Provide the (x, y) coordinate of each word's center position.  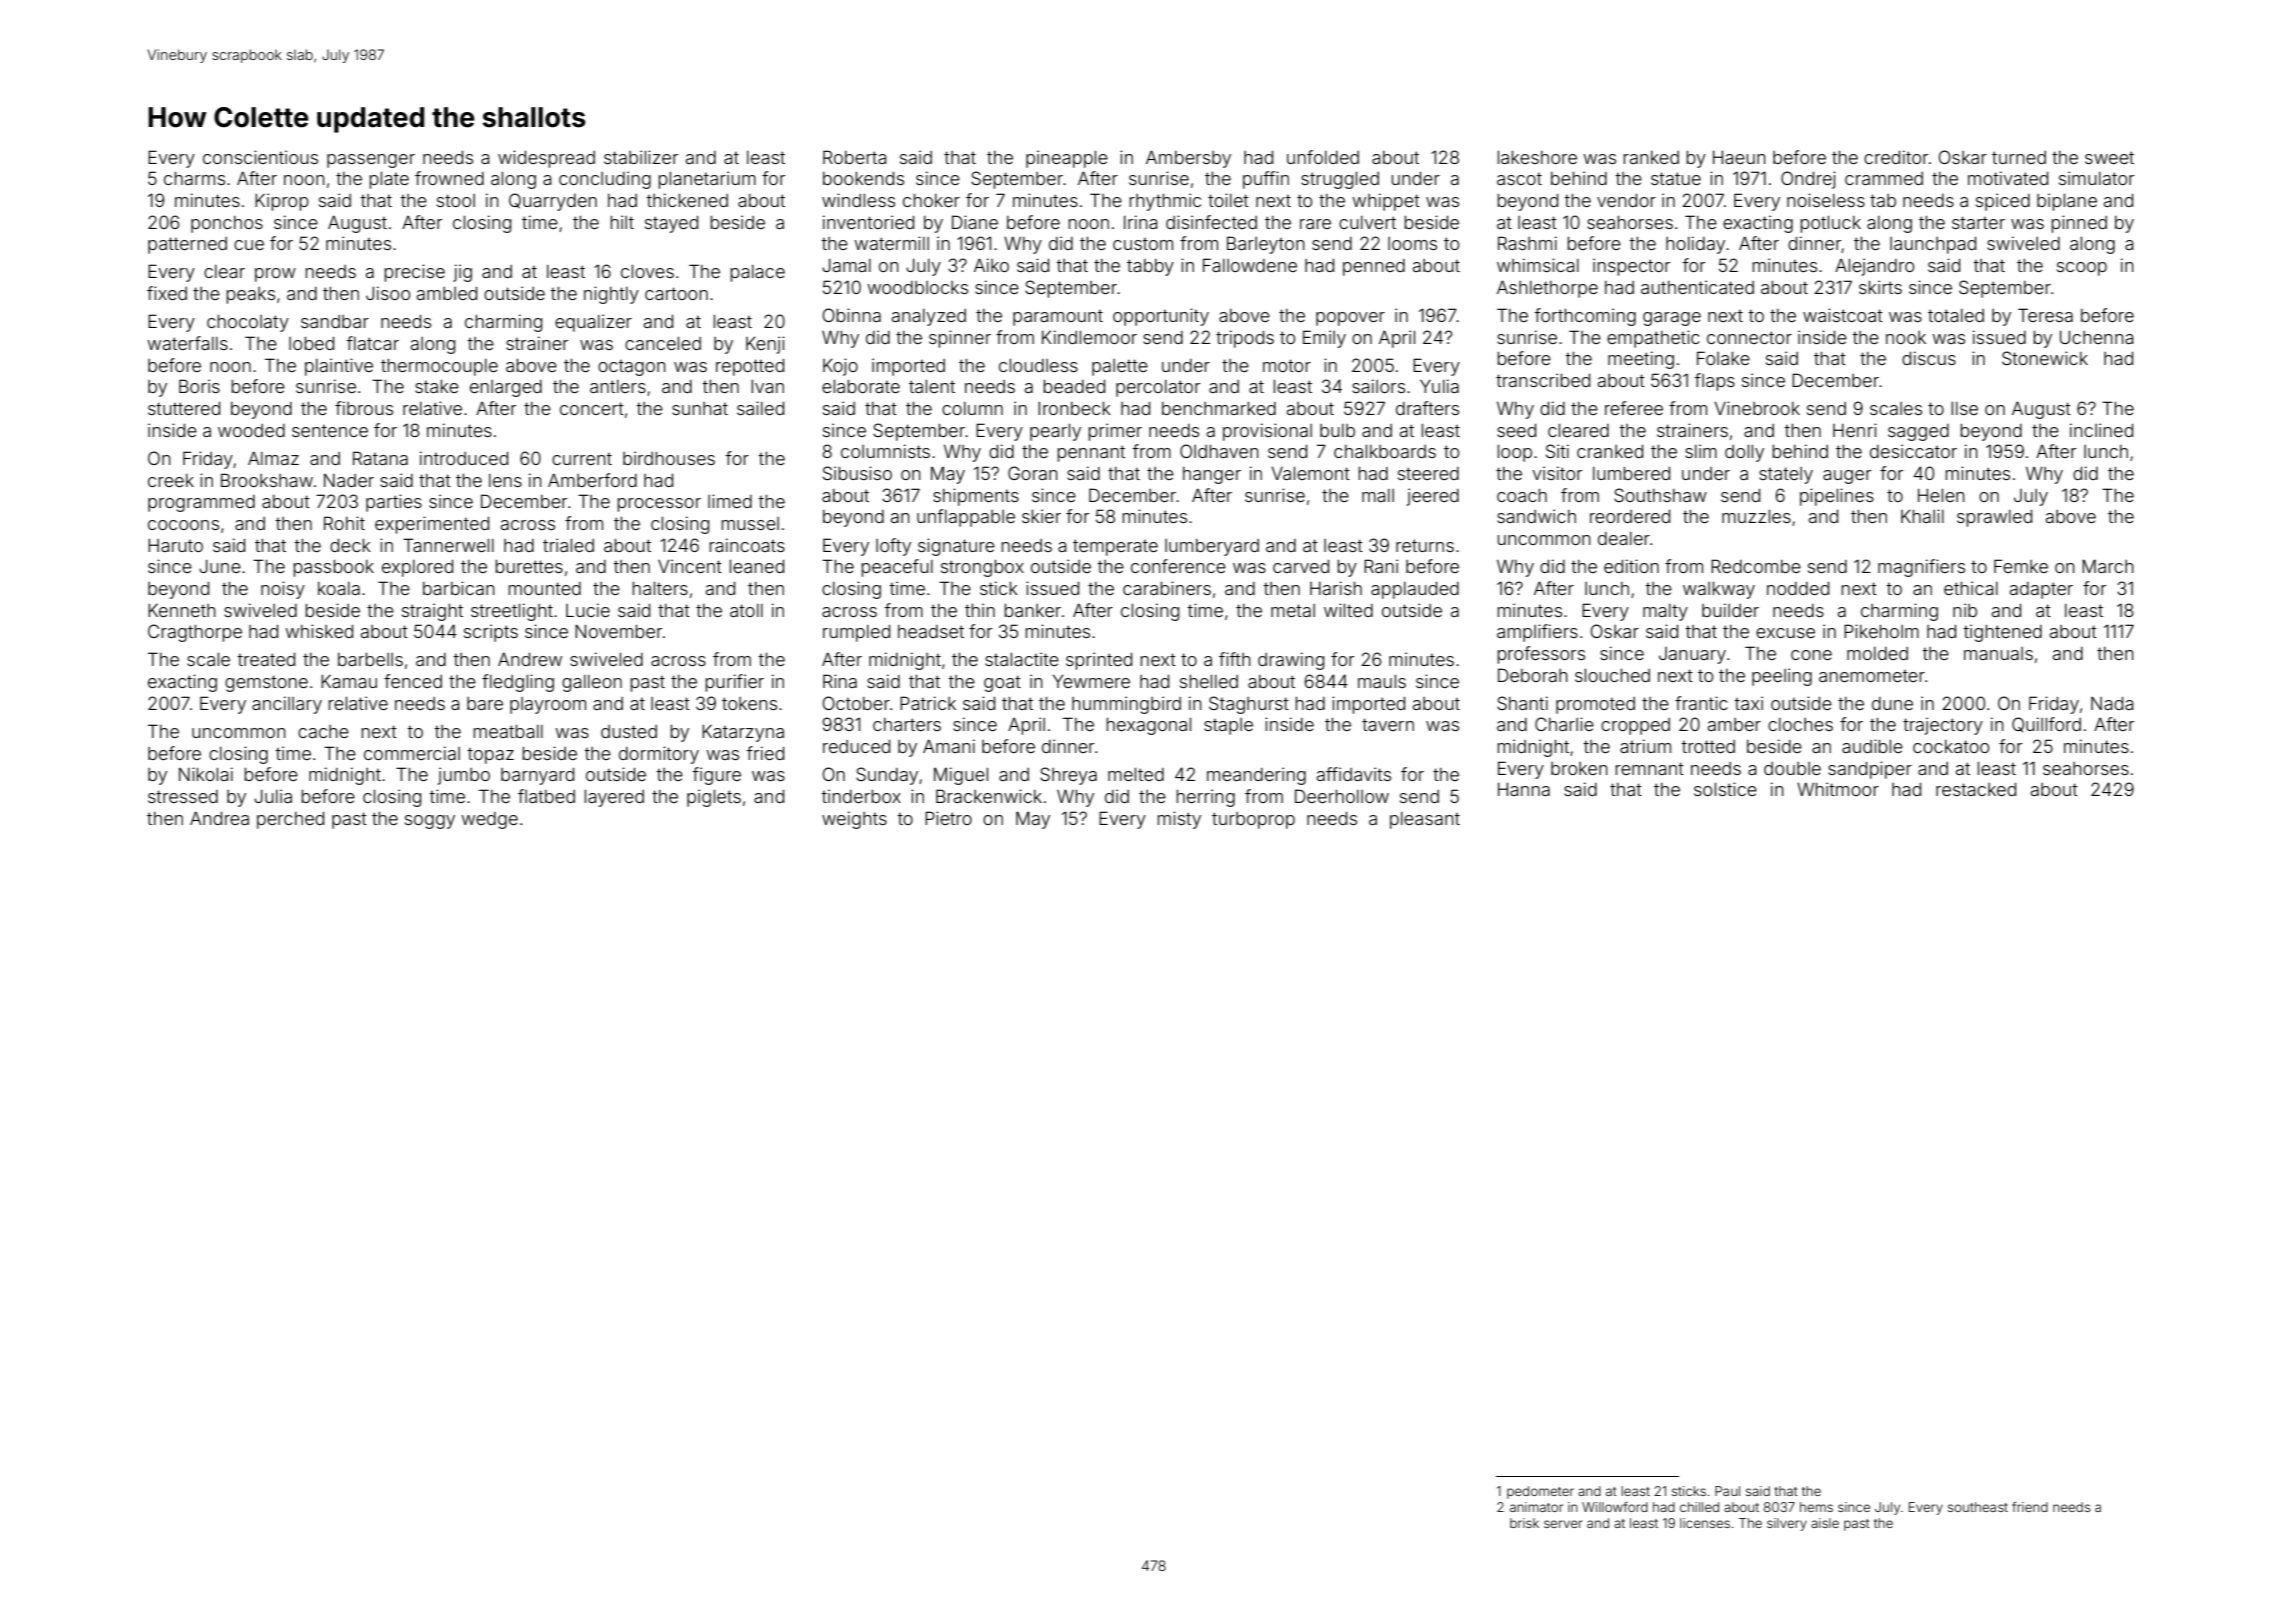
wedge (489, 820)
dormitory (659, 755)
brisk (1524, 1523)
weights (854, 820)
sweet (2109, 157)
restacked (1976, 789)
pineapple (1067, 159)
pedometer (1540, 1492)
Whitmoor (1838, 789)
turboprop (1253, 820)
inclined (2101, 430)
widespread (546, 159)
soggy (430, 822)
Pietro (948, 818)
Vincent (690, 566)
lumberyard (1212, 547)
